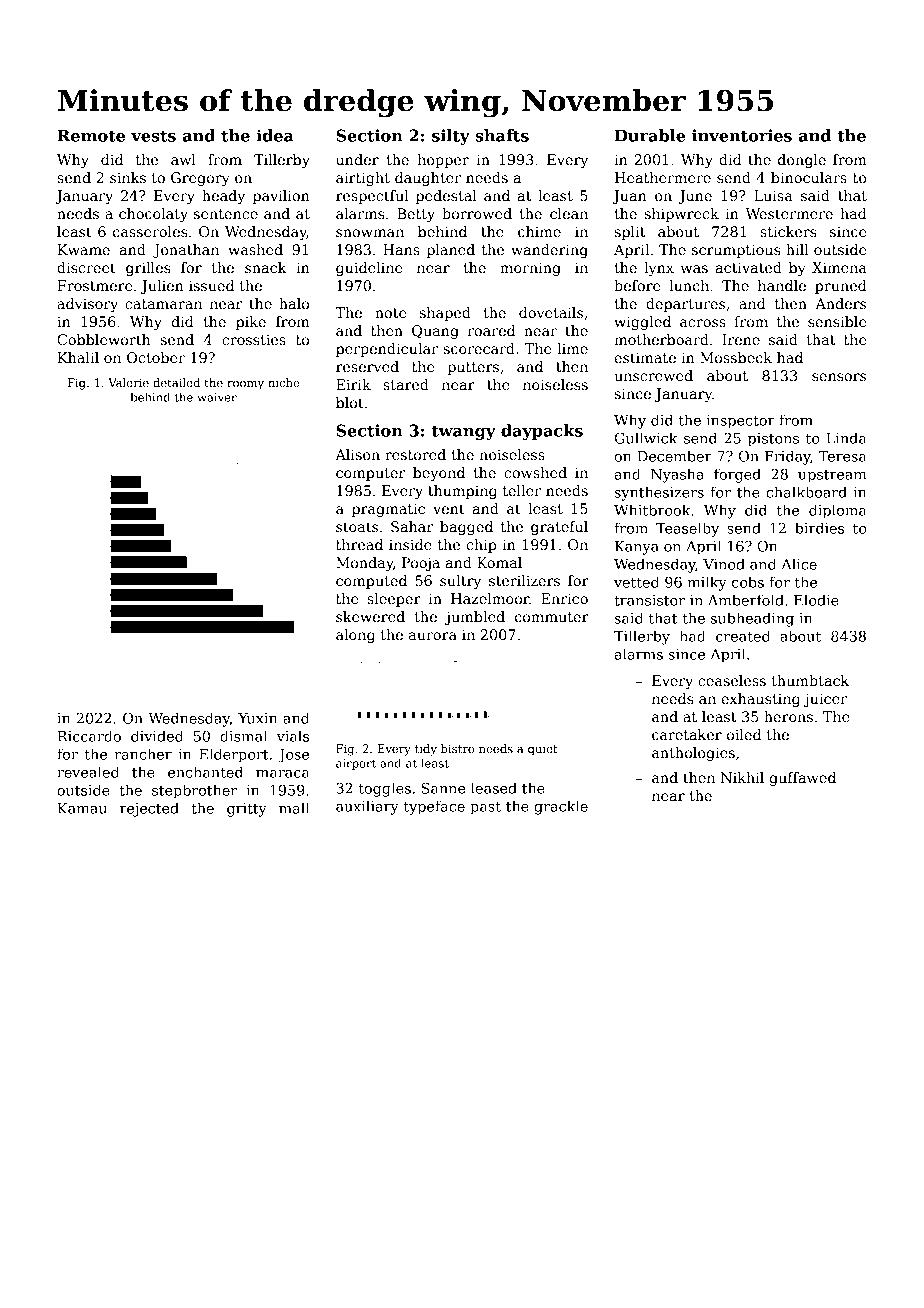  What do you see at coordinates (752, 619) in the page?
I see `subheading` at bounding box center [752, 619].
